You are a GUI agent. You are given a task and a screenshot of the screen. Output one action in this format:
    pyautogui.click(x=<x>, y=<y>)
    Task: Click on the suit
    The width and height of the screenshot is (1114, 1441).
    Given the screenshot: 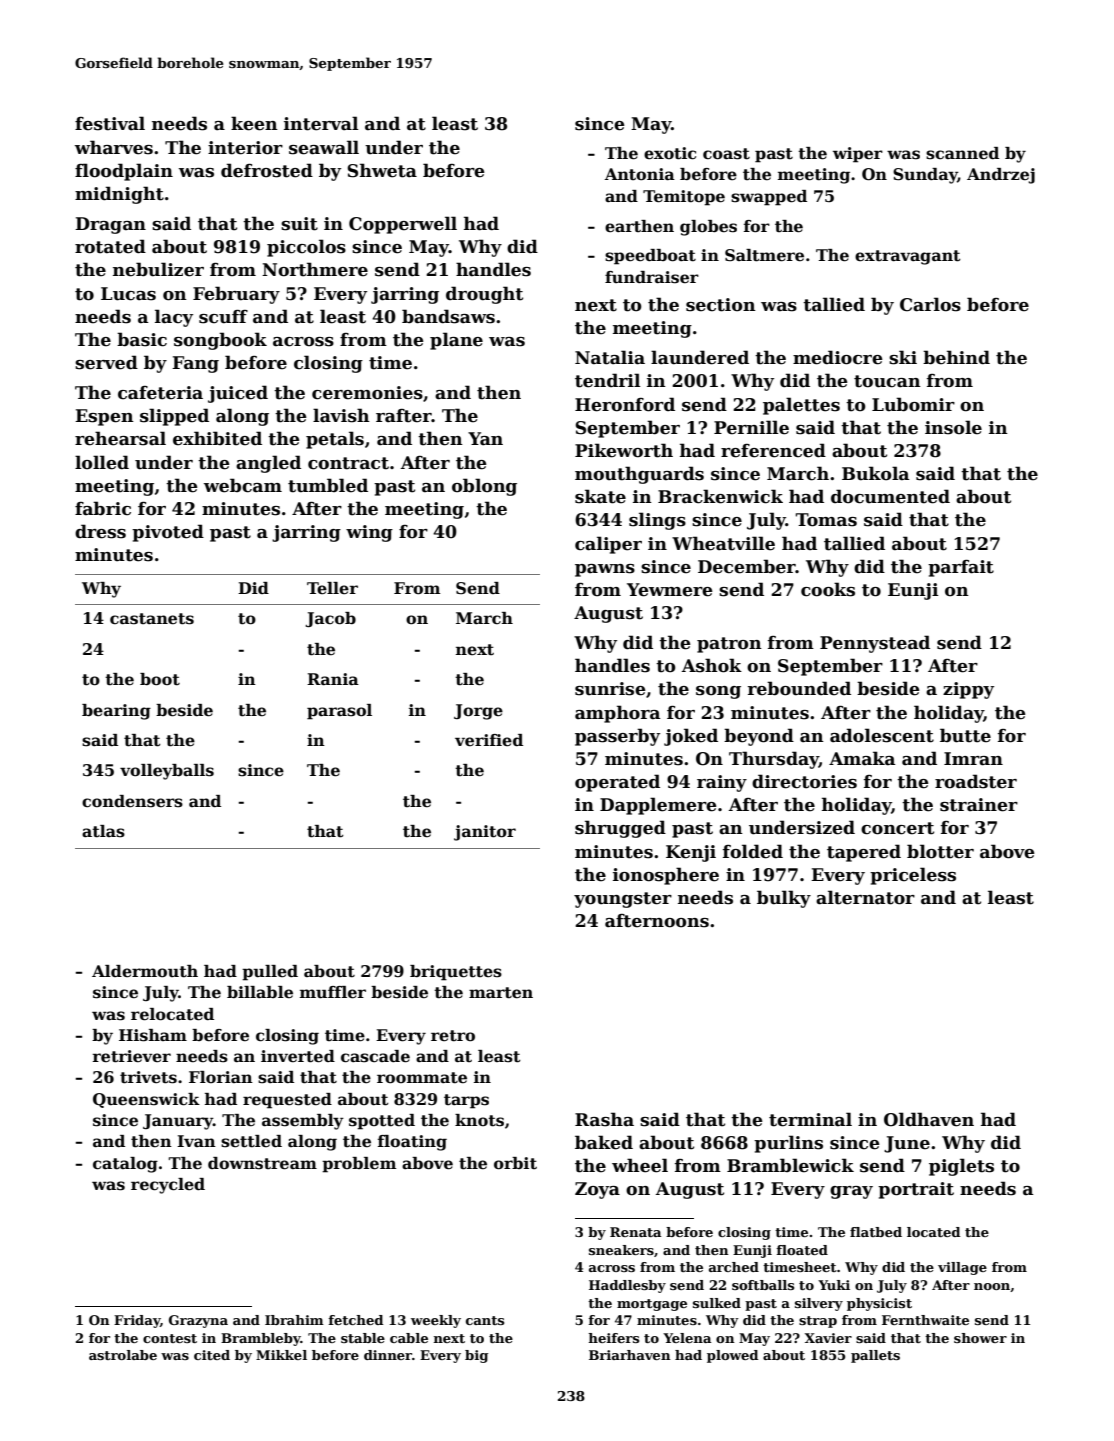 What is the action you would take?
    pyautogui.click(x=299, y=224)
